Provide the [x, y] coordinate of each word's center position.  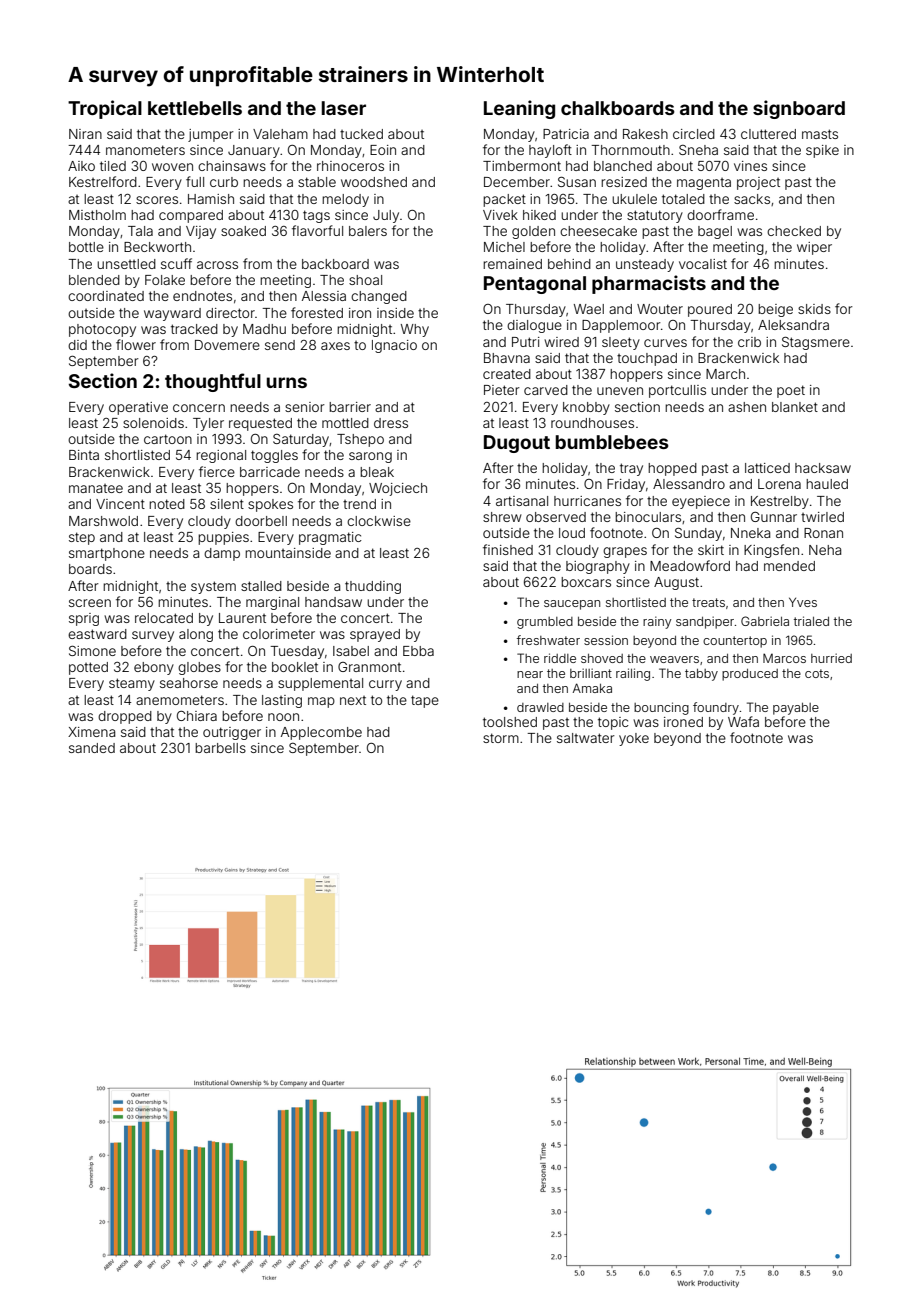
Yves [803, 602]
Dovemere [227, 345]
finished [508, 549]
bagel [715, 232]
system [213, 587]
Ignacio [394, 346]
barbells [220, 748]
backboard [335, 264]
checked [794, 231]
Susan [577, 181]
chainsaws [232, 166]
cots [817, 673]
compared [191, 216]
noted [167, 504]
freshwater [548, 640]
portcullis [677, 391]
